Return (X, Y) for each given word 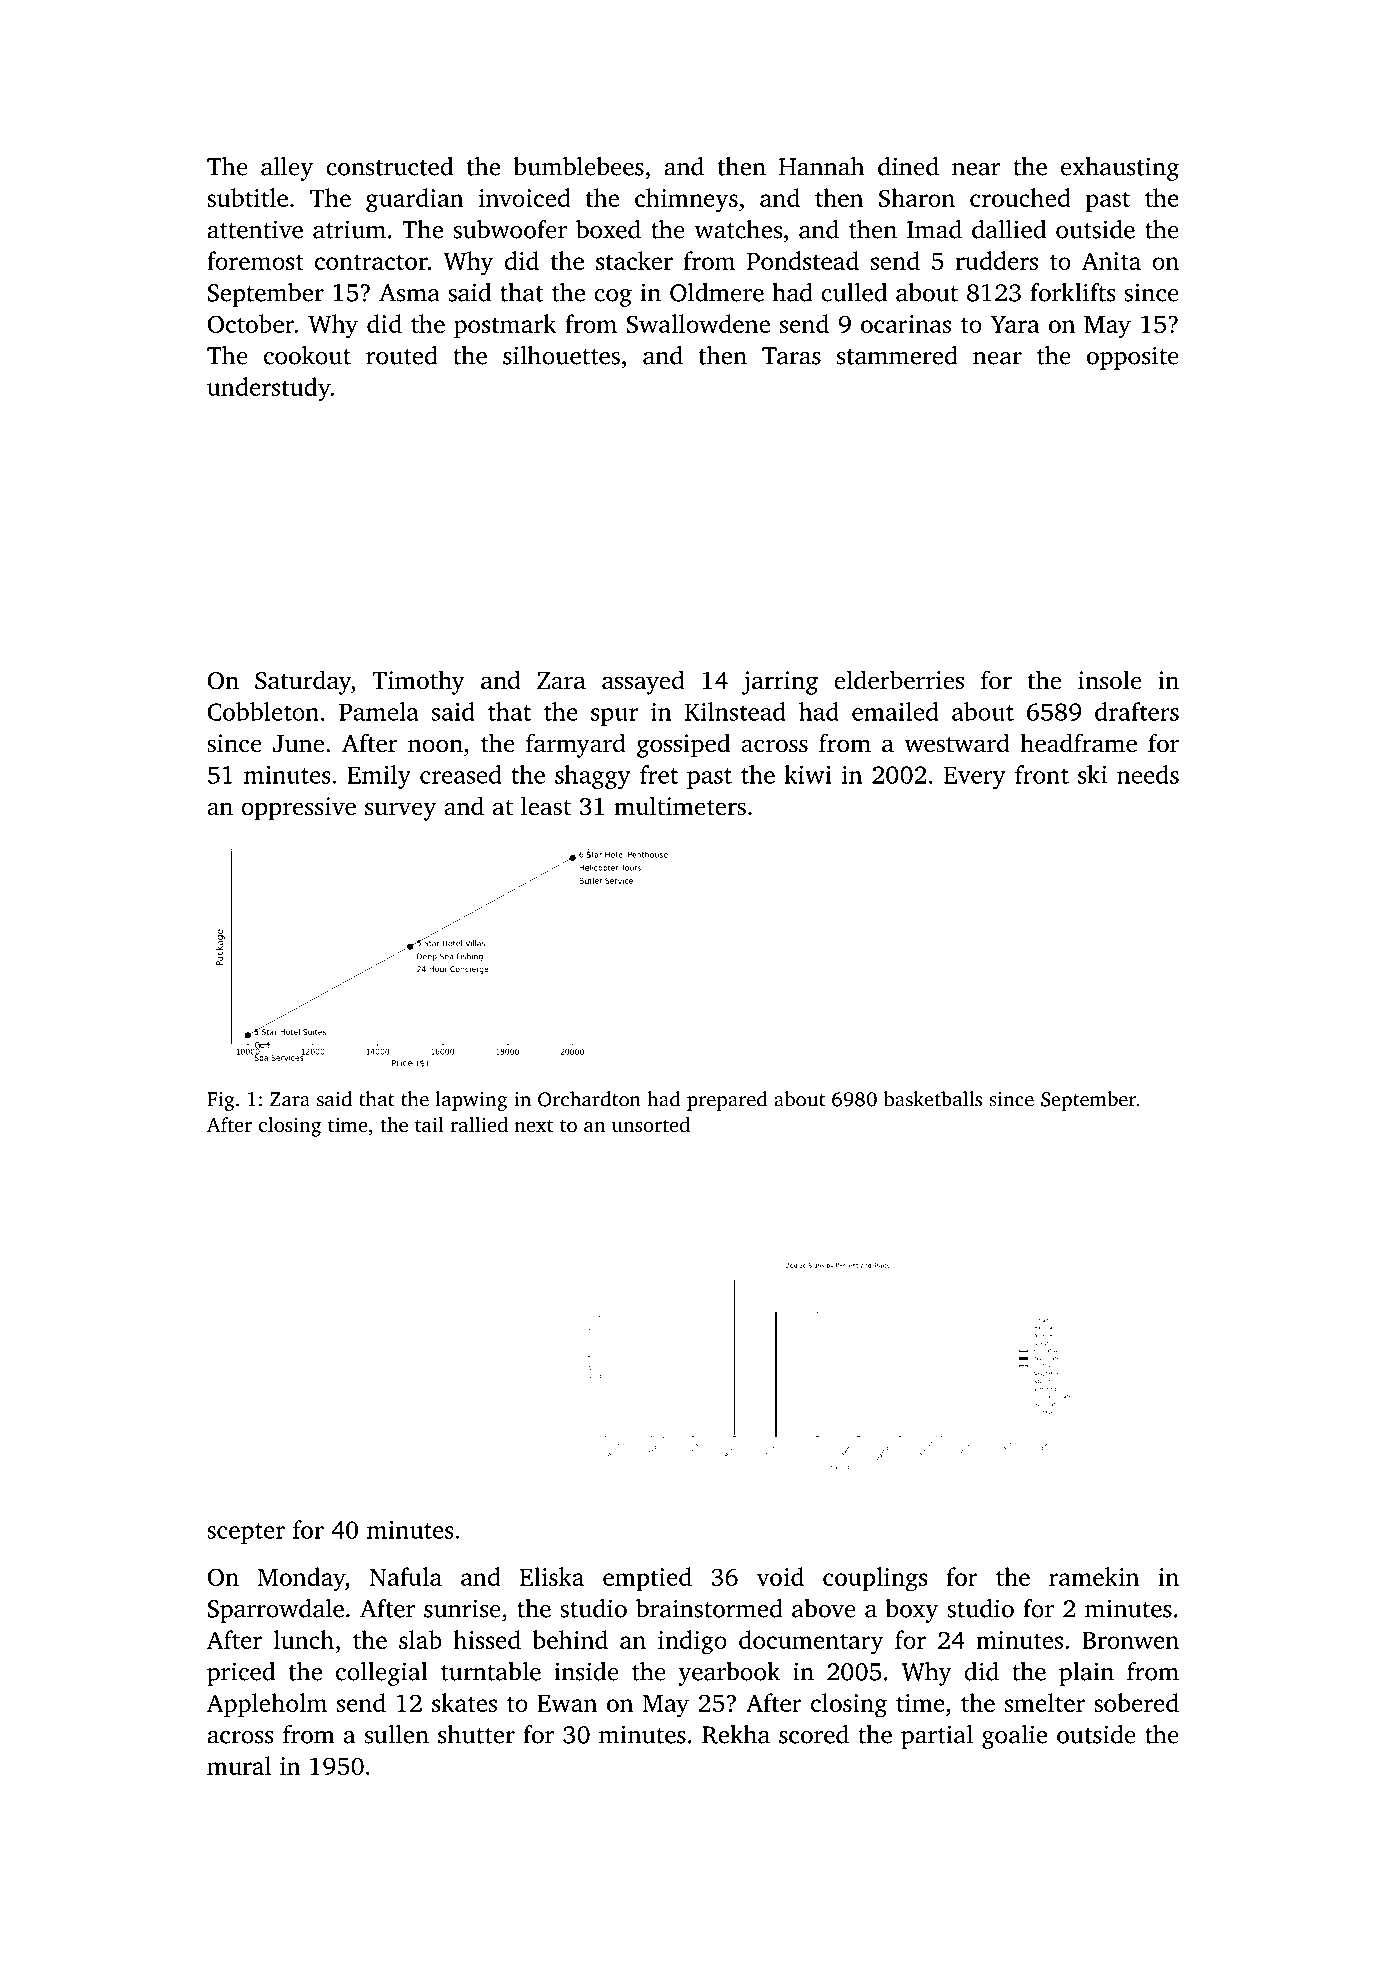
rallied (479, 1124)
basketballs (933, 1099)
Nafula (405, 1576)
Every (975, 777)
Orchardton (589, 1099)
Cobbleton (263, 711)
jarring (780, 683)
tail (429, 1124)
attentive (255, 229)
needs (1148, 774)
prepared (727, 1101)
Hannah (821, 166)
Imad (934, 229)
